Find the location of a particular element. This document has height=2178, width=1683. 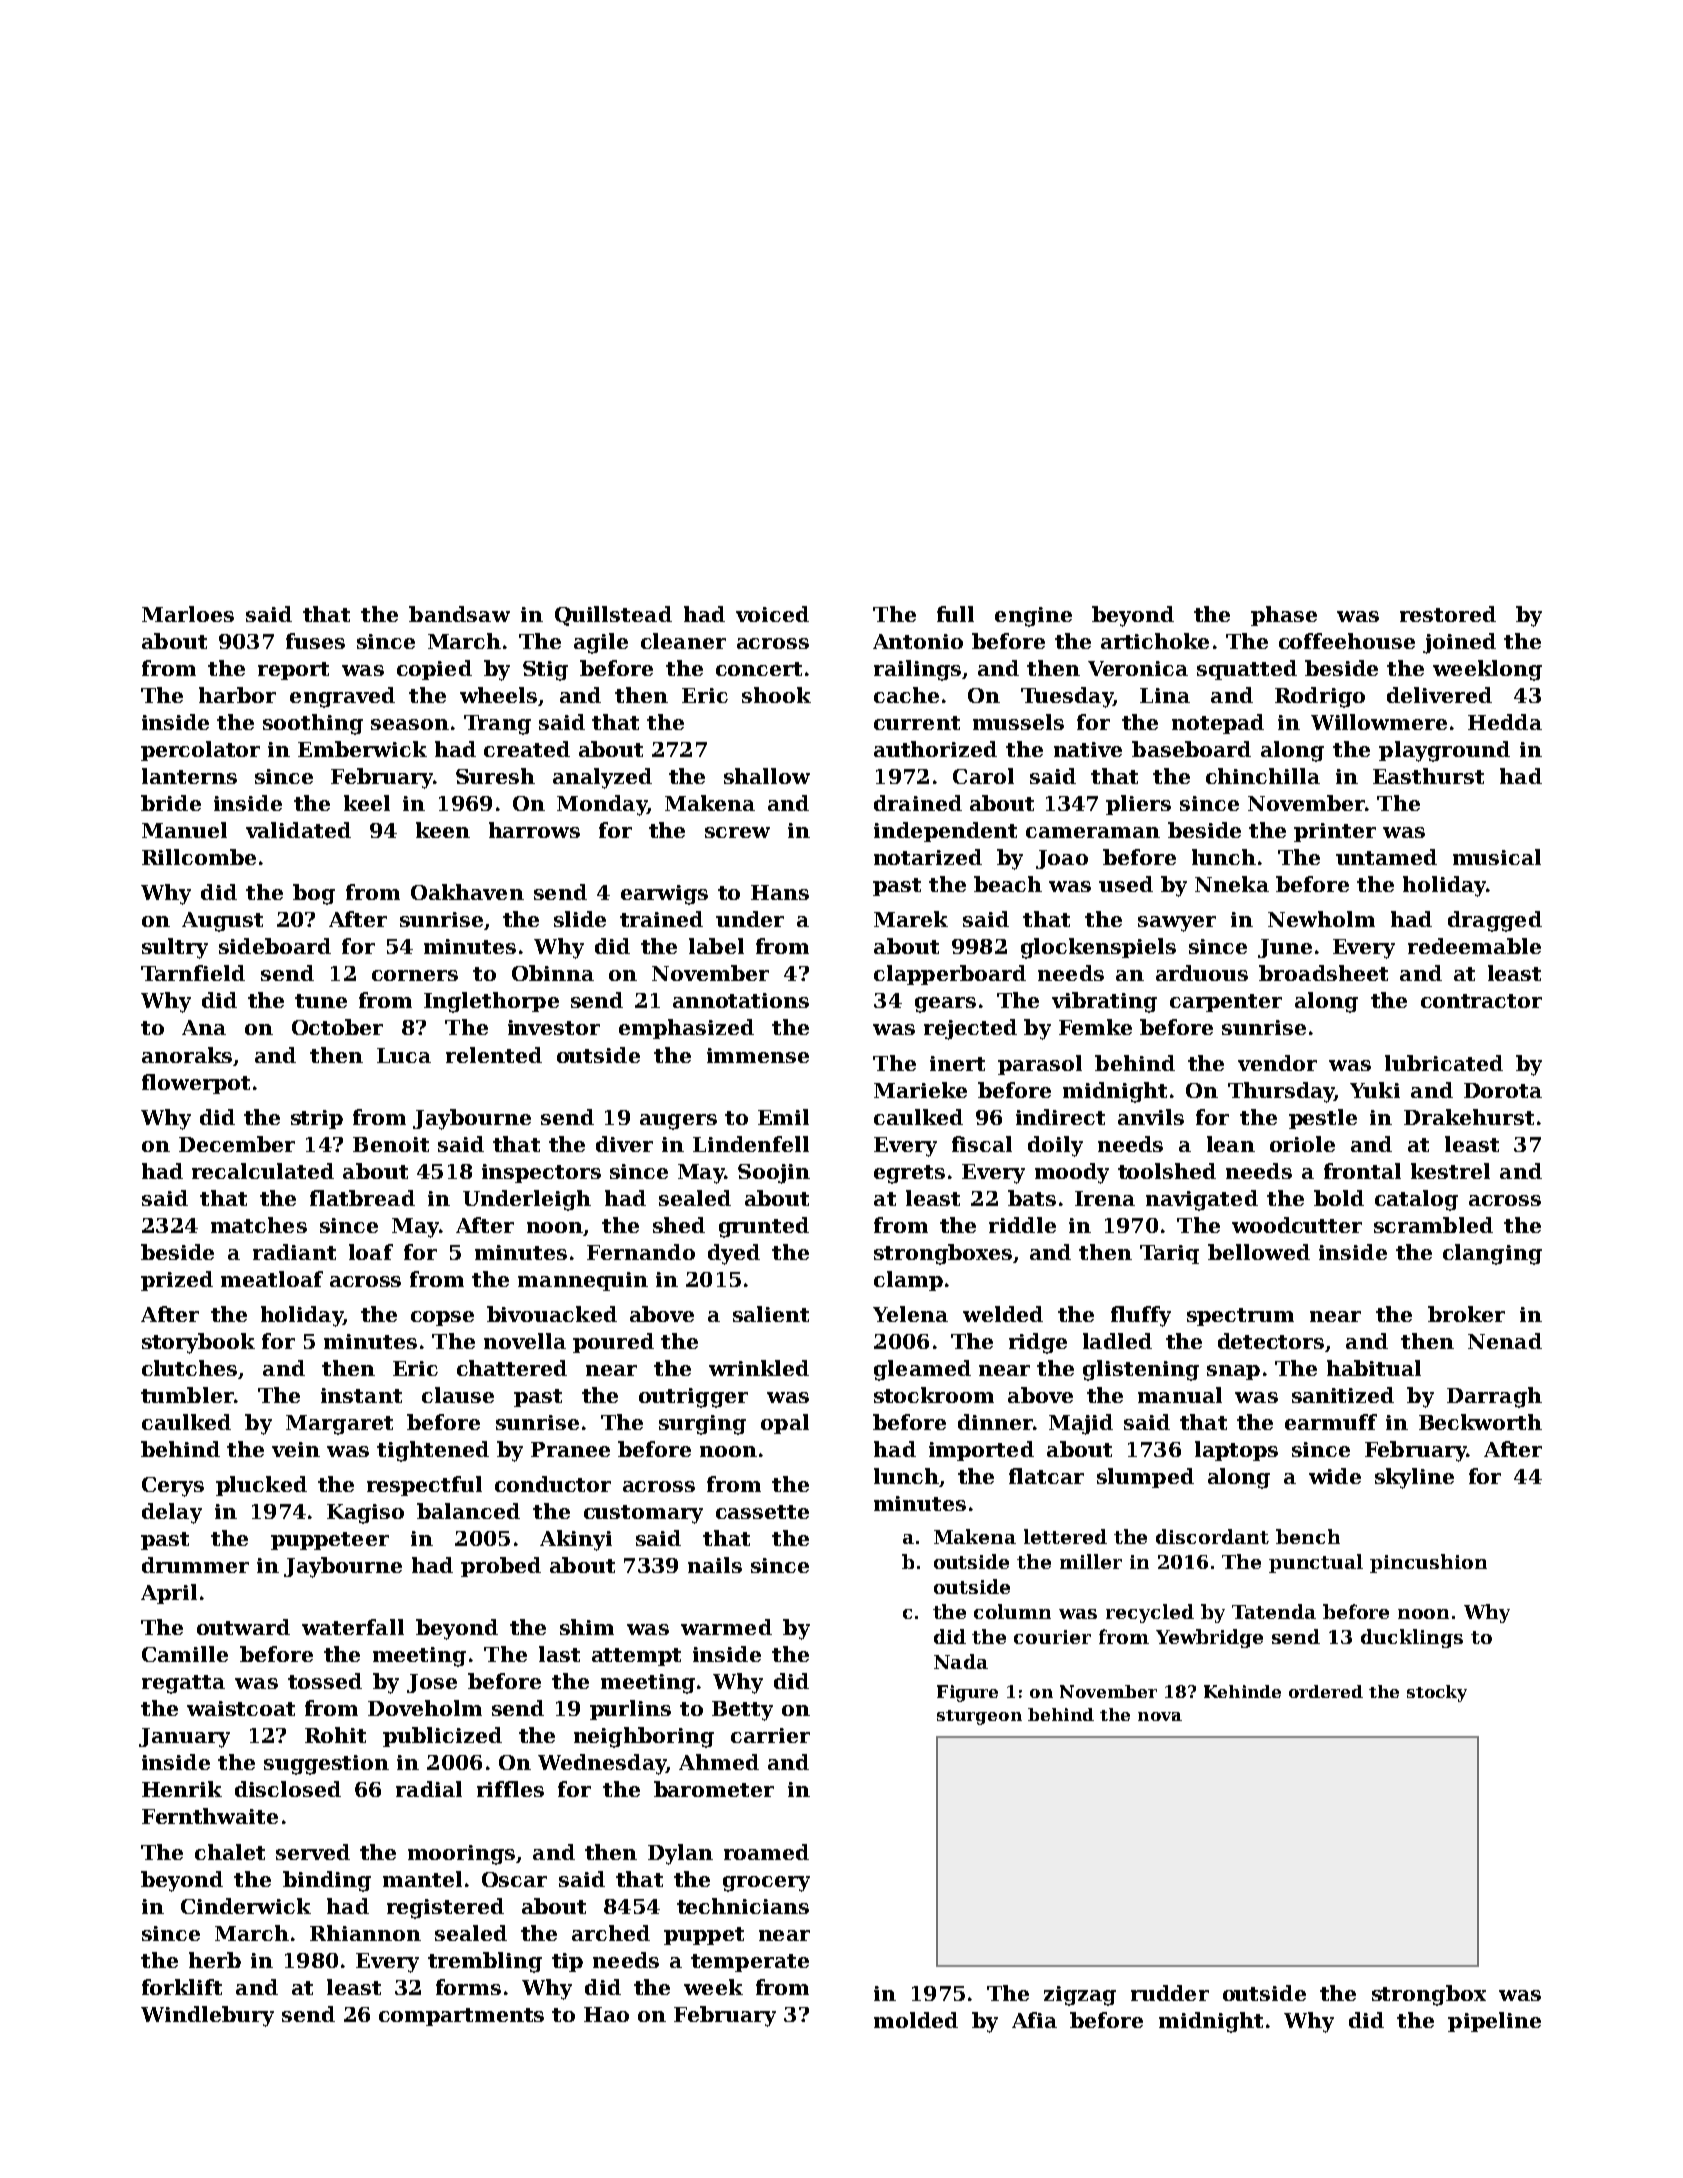

regatta is located at coordinates (183, 1684).
